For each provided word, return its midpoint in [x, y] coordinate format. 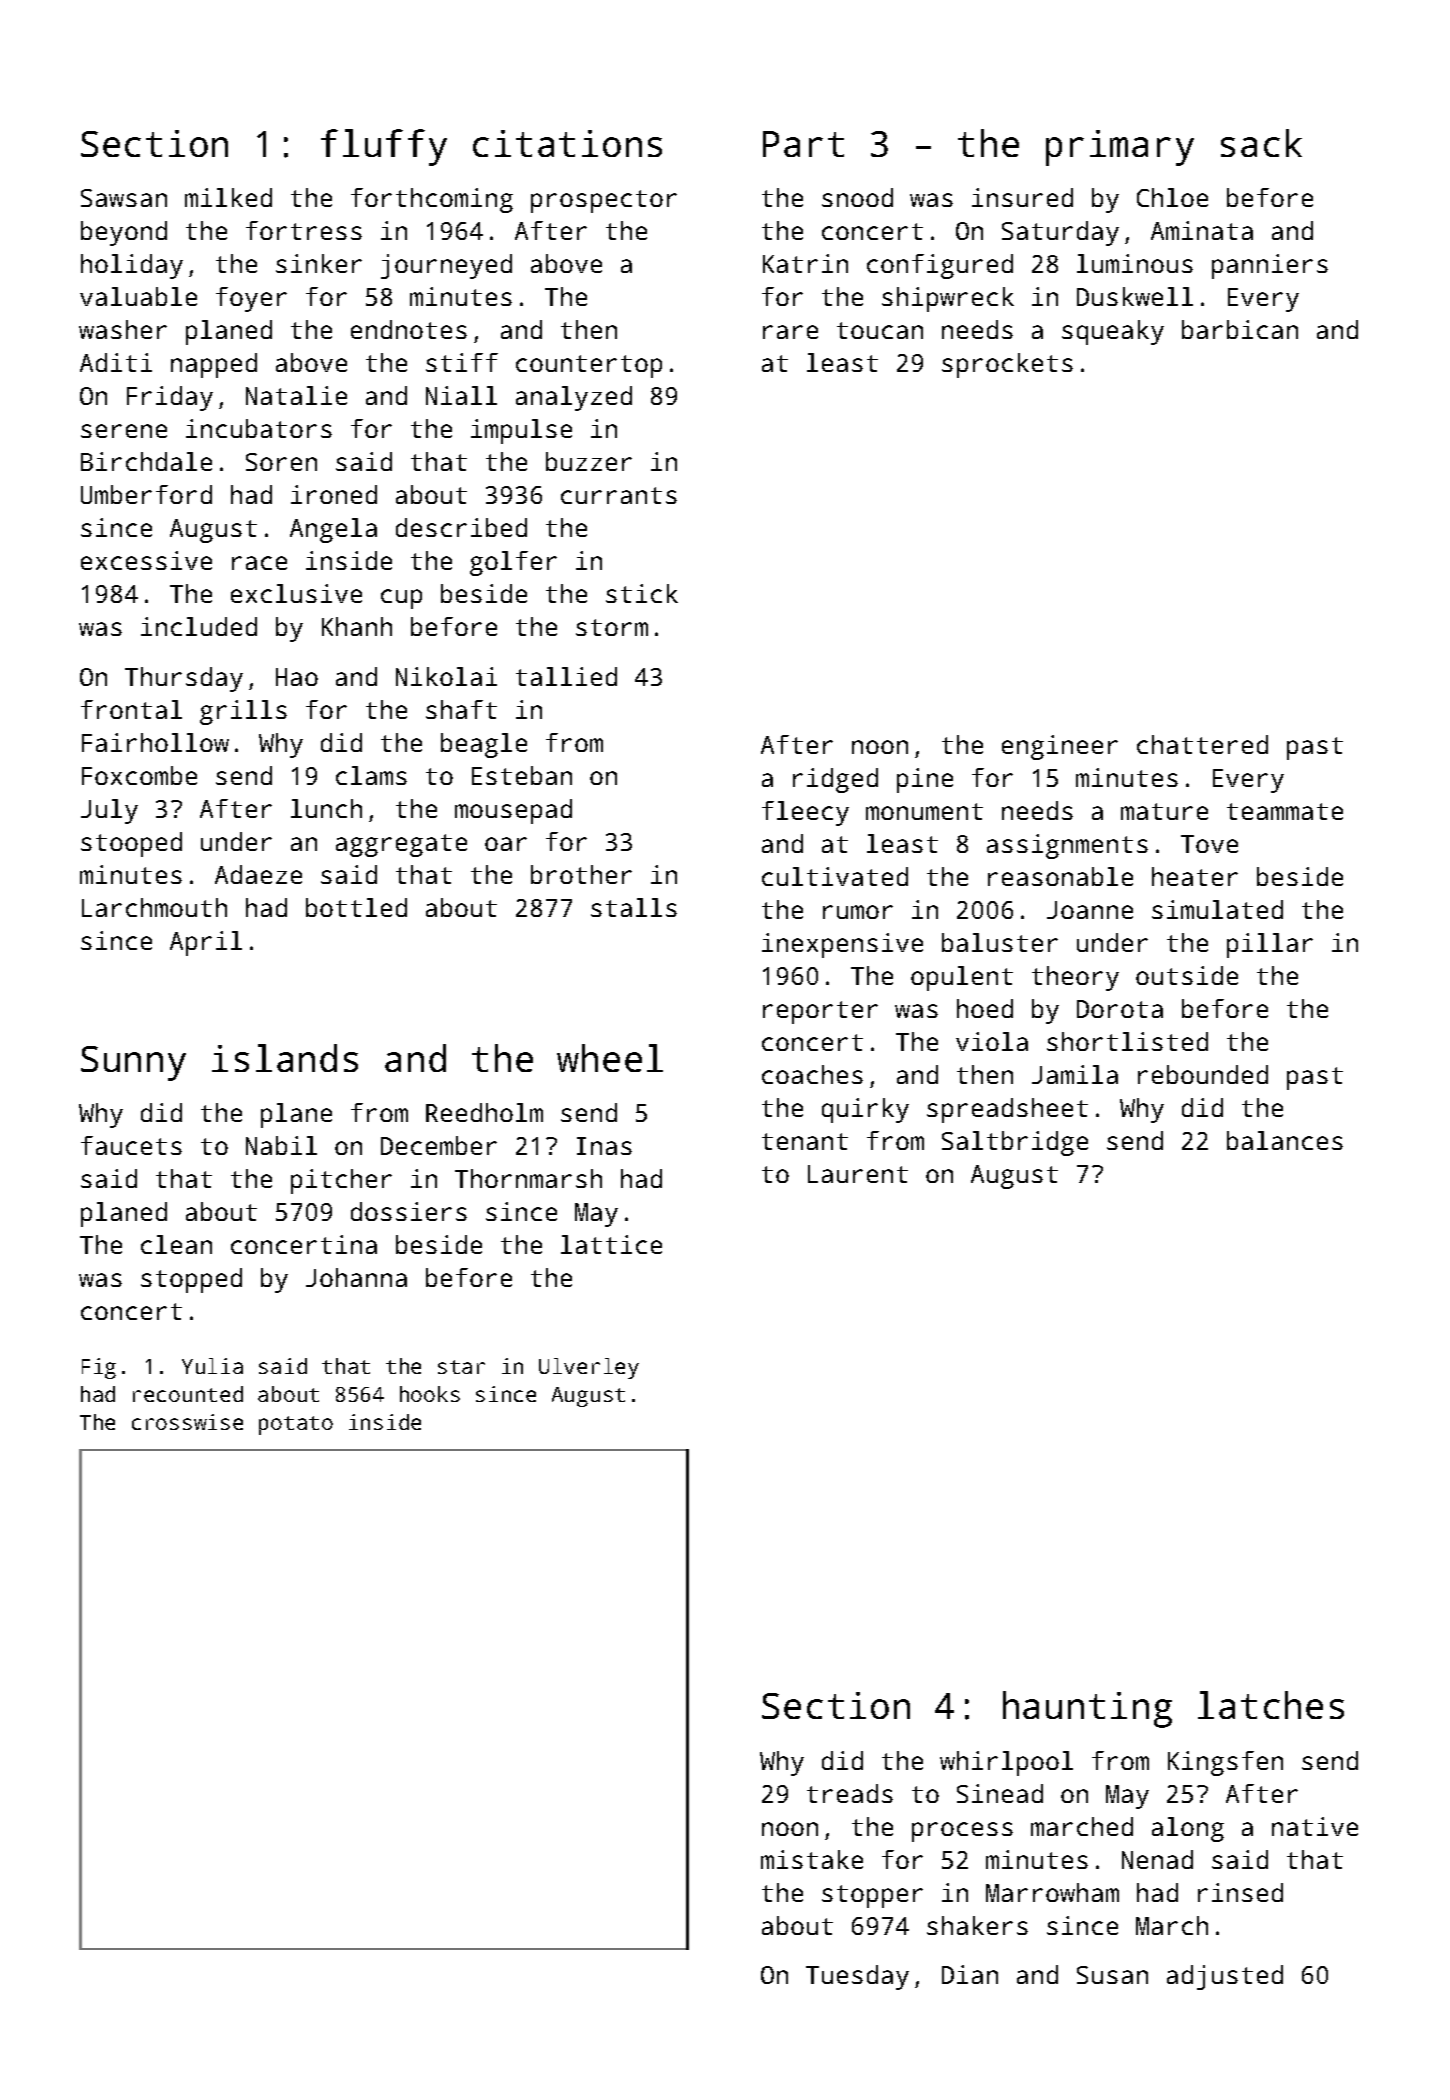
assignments [1067, 846]
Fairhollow [155, 742]
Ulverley [589, 1368]
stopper [872, 1896]
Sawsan [124, 198]
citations [567, 143]
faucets [131, 1145]
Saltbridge [1015, 1143]
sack [1261, 143]
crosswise [187, 1422]
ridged [835, 780]
